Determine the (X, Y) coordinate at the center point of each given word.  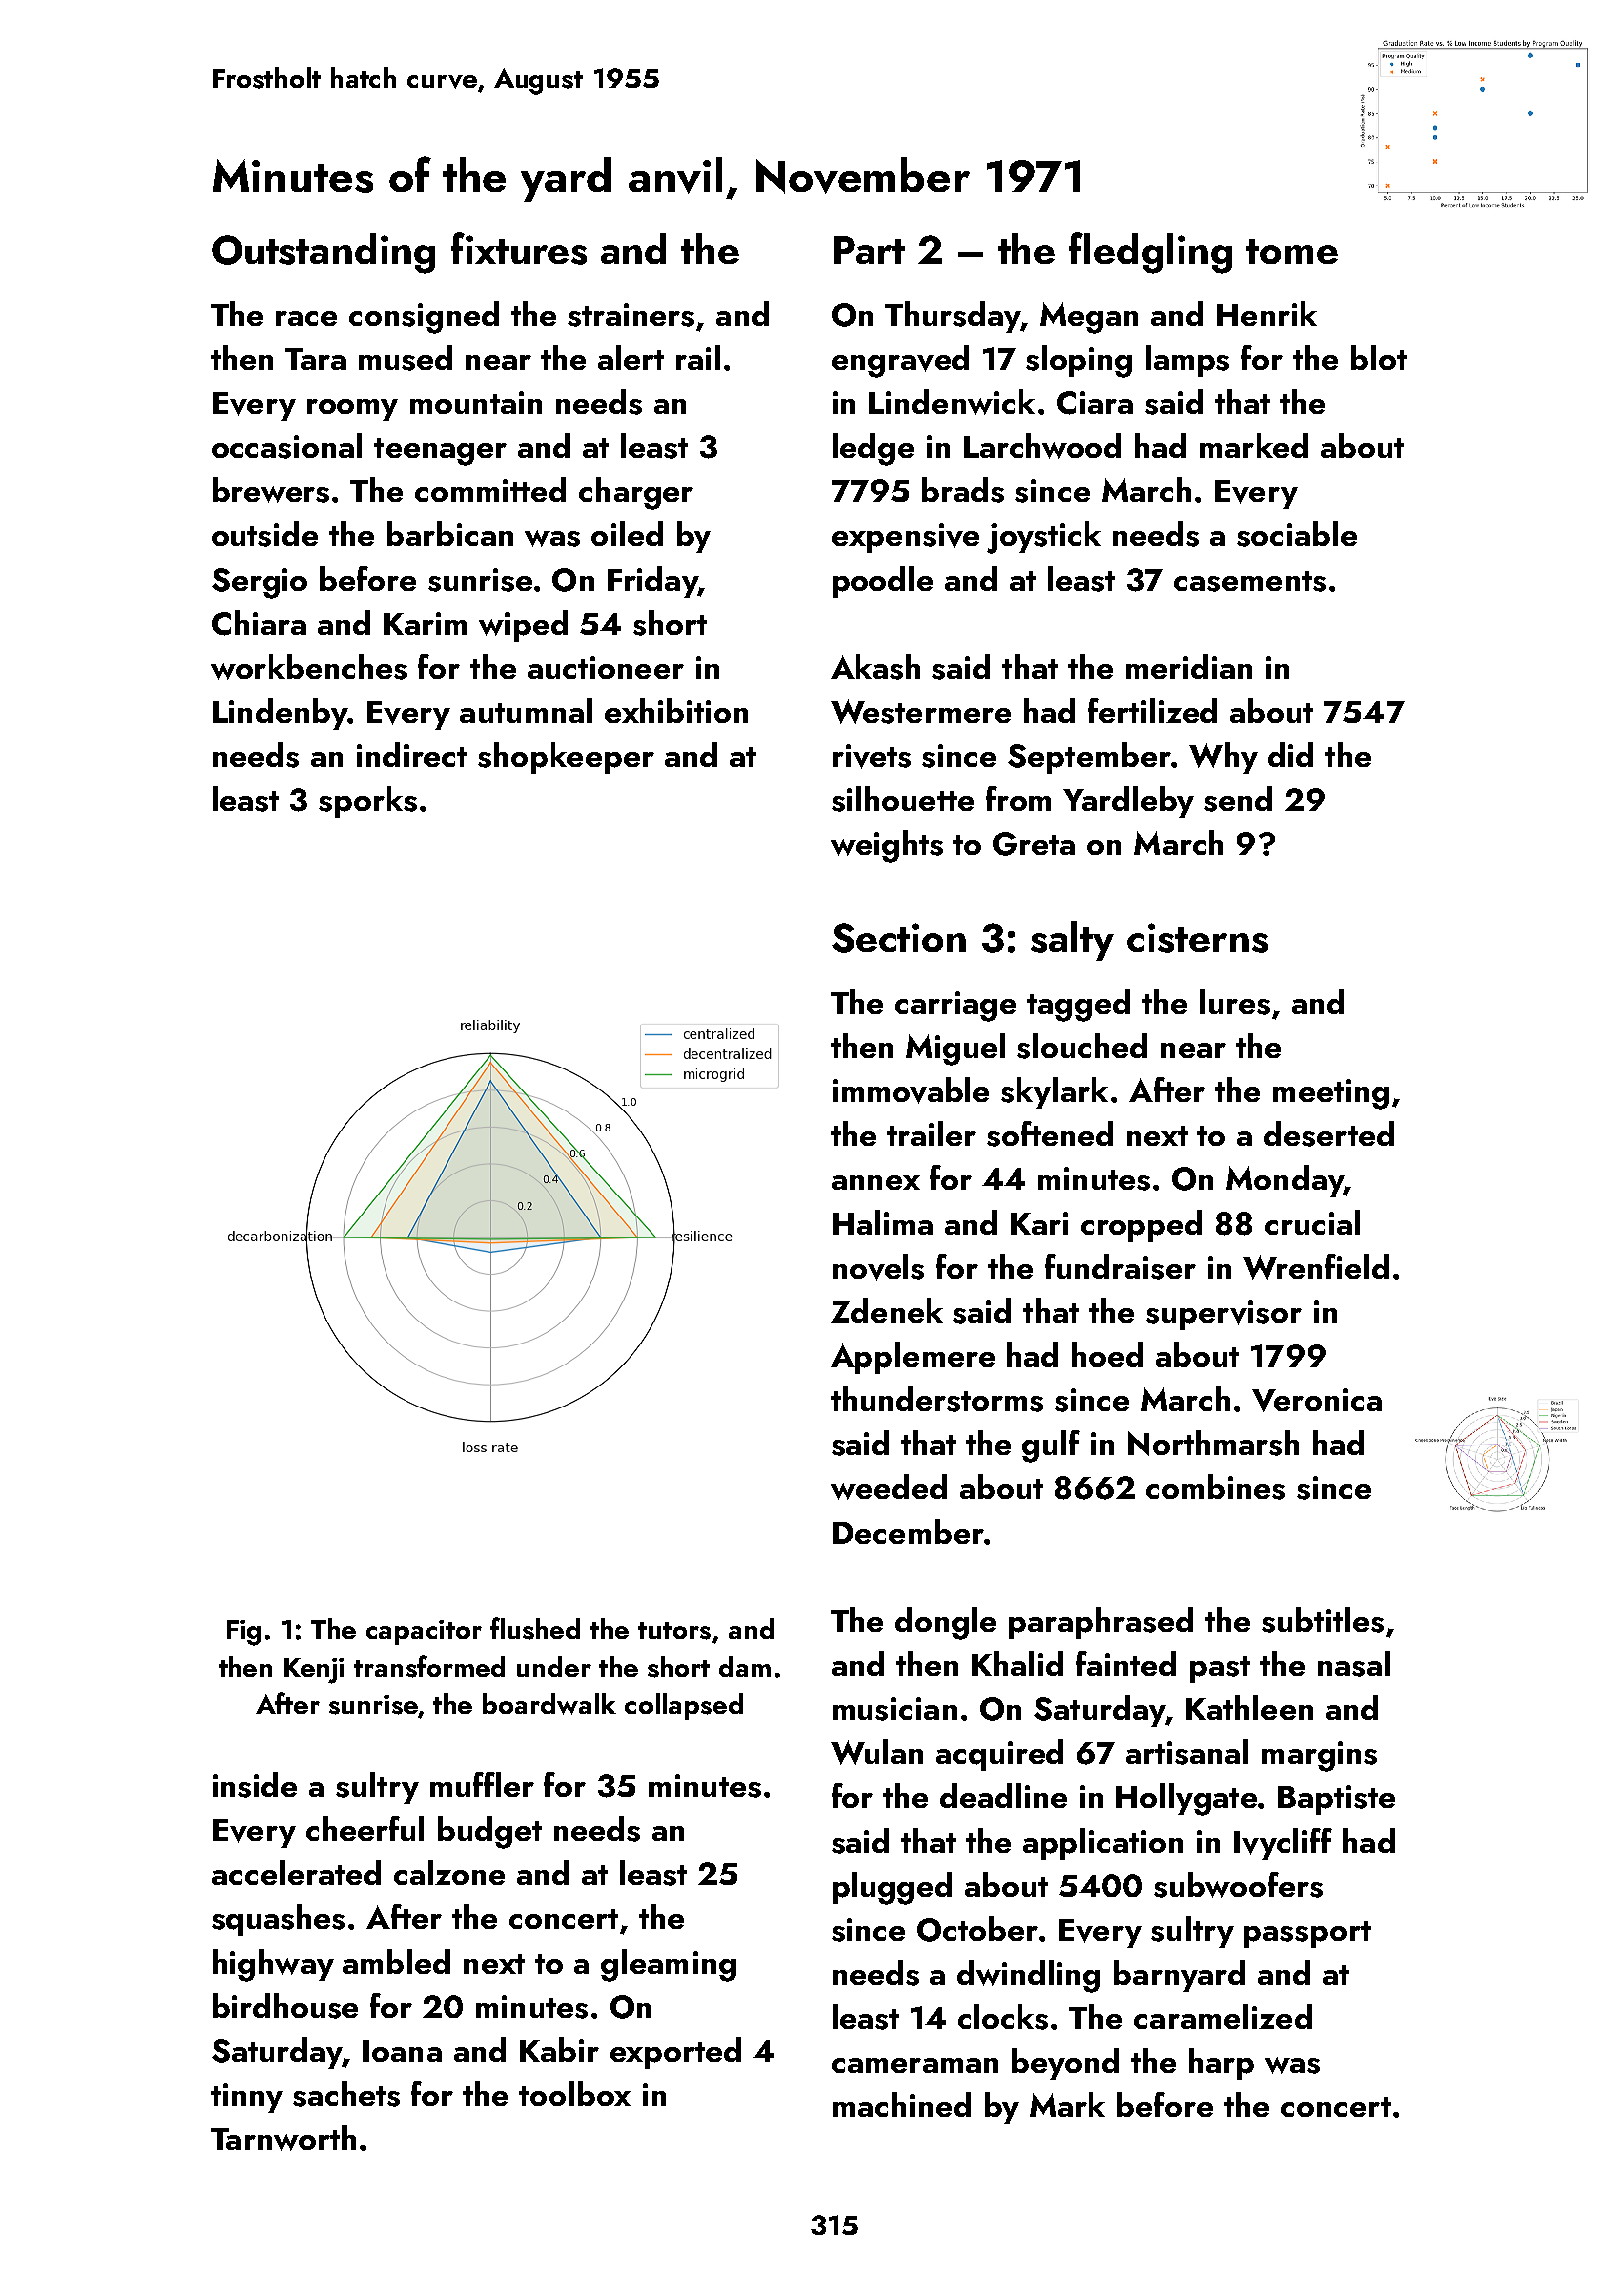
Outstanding (323, 253)
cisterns (1197, 938)
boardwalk (549, 1704)
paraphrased (1101, 1623)
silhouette (903, 799)
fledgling (1150, 253)
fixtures (519, 248)
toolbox (575, 2093)
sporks (368, 802)
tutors (674, 1631)
